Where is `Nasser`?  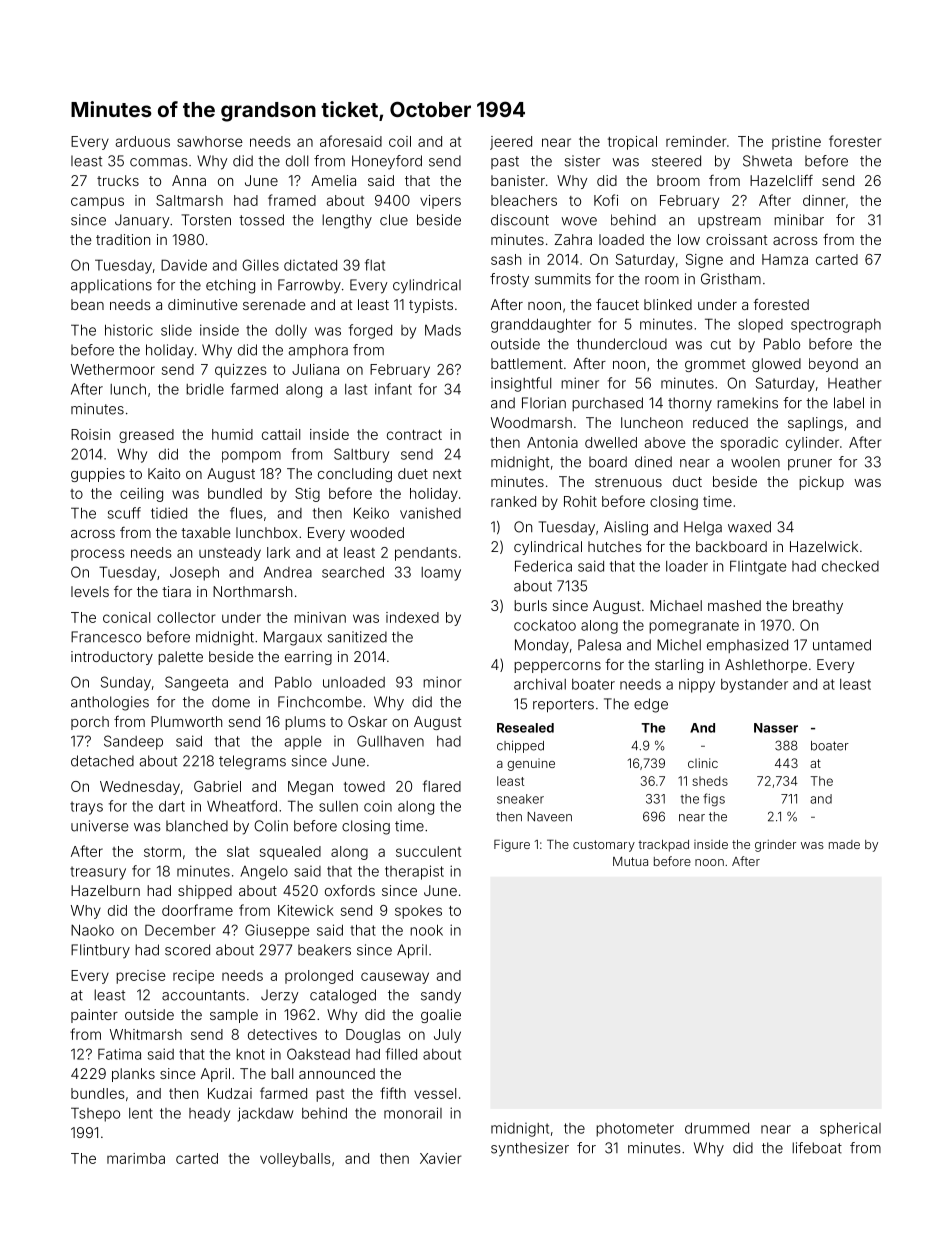
Nasser is located at coordinates (776, 728).
